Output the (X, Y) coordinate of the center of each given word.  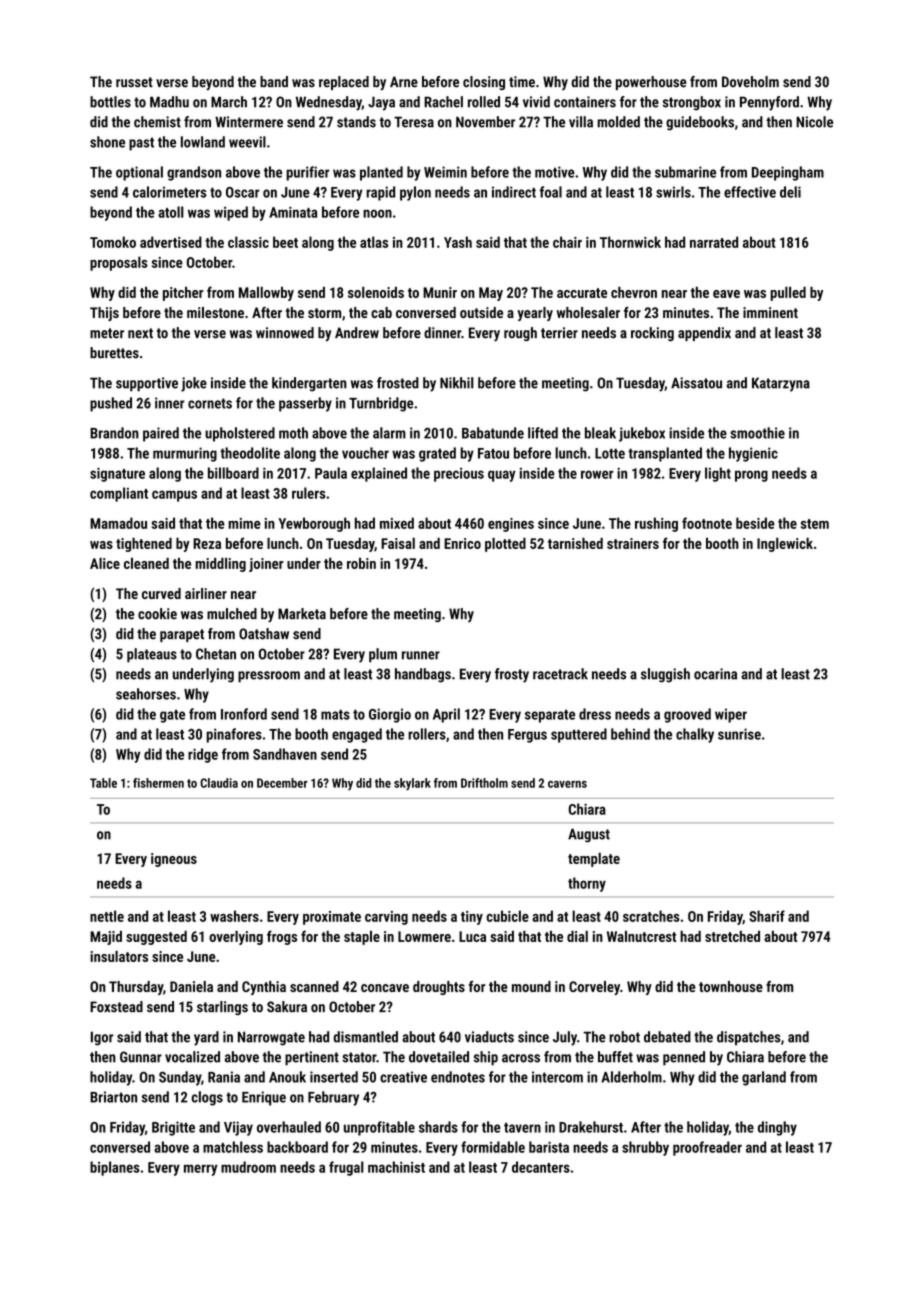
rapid (380, 193)
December (282, 783)
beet (285, 242)
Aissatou (696, 383)
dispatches (748, 1038)
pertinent (312, 1058)
